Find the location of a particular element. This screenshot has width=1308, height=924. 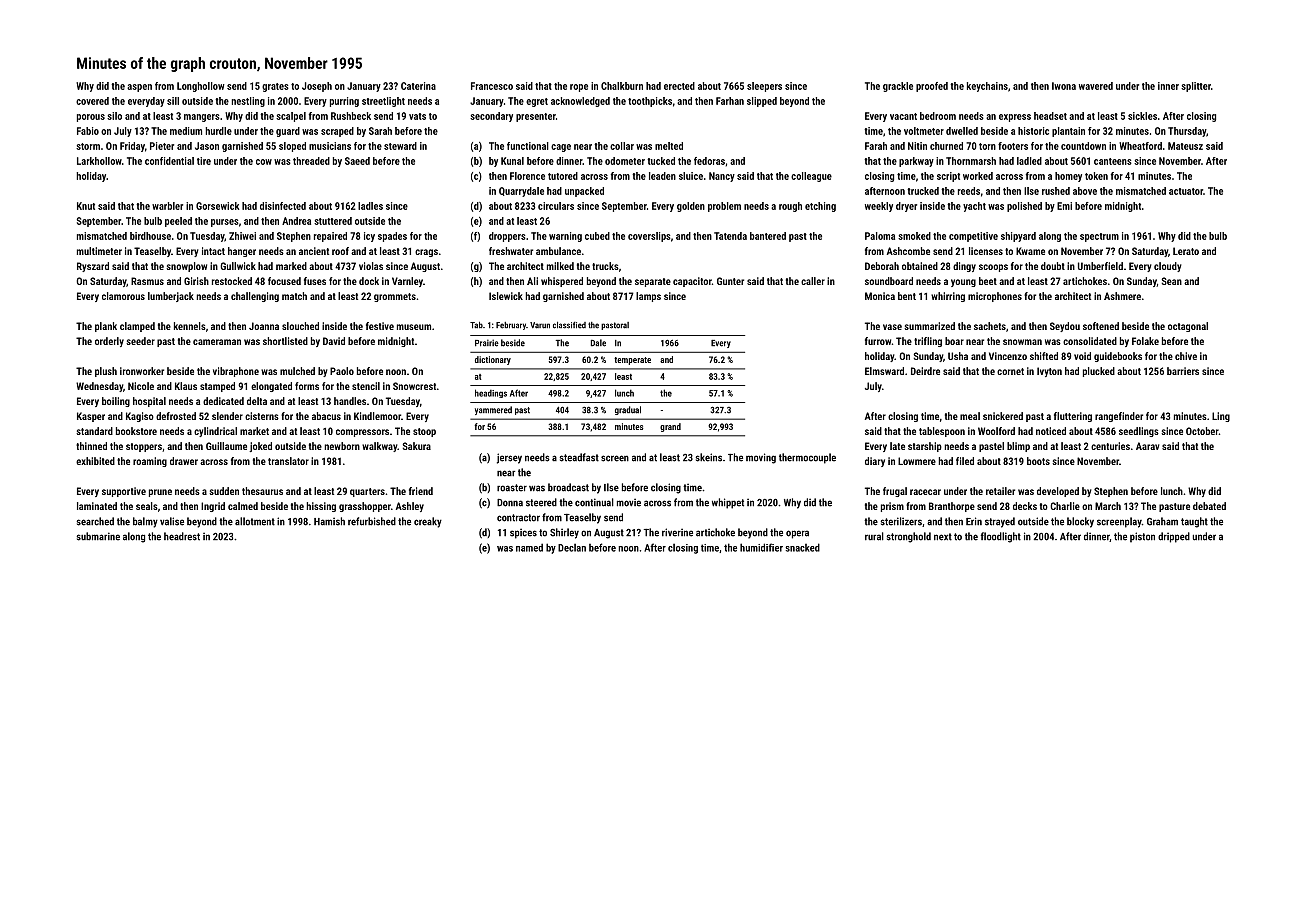

Folake is located at coordinates (1145, 341).
